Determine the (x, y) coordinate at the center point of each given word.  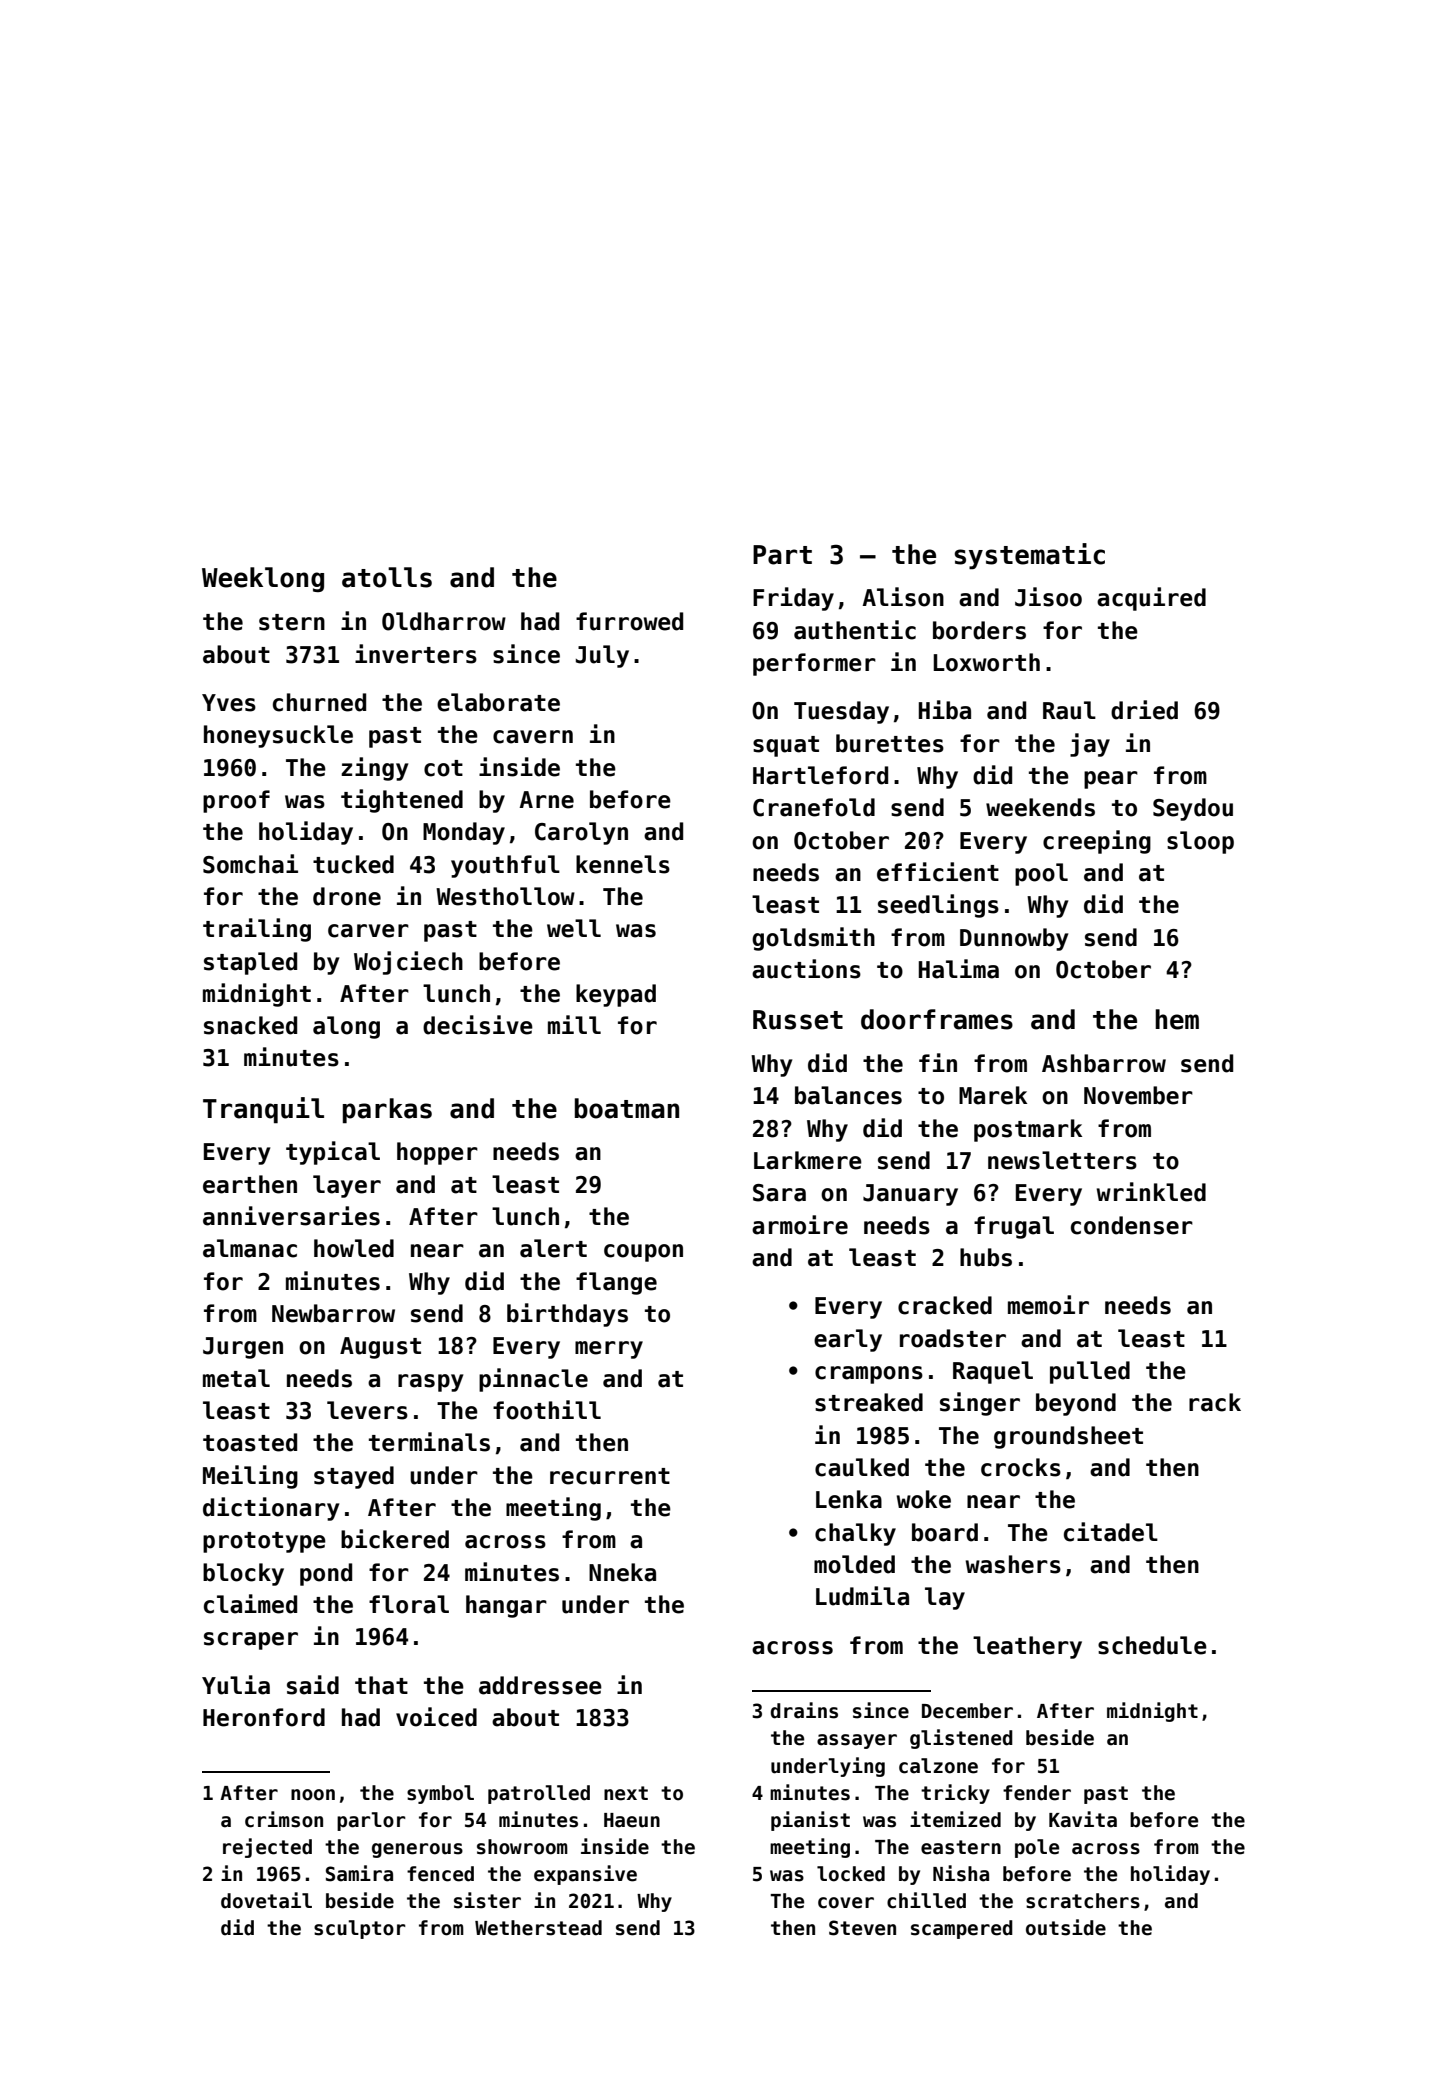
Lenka (849, 1499)
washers (1013, 1564)
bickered (395, 1539)
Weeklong (263, 579)
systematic (1029, 556)
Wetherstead (538, 1928)
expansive (585, 1875)
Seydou (1193, 809)
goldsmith (813, 939)
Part (782, 555)
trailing (257, 930)
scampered (962, 1929)
